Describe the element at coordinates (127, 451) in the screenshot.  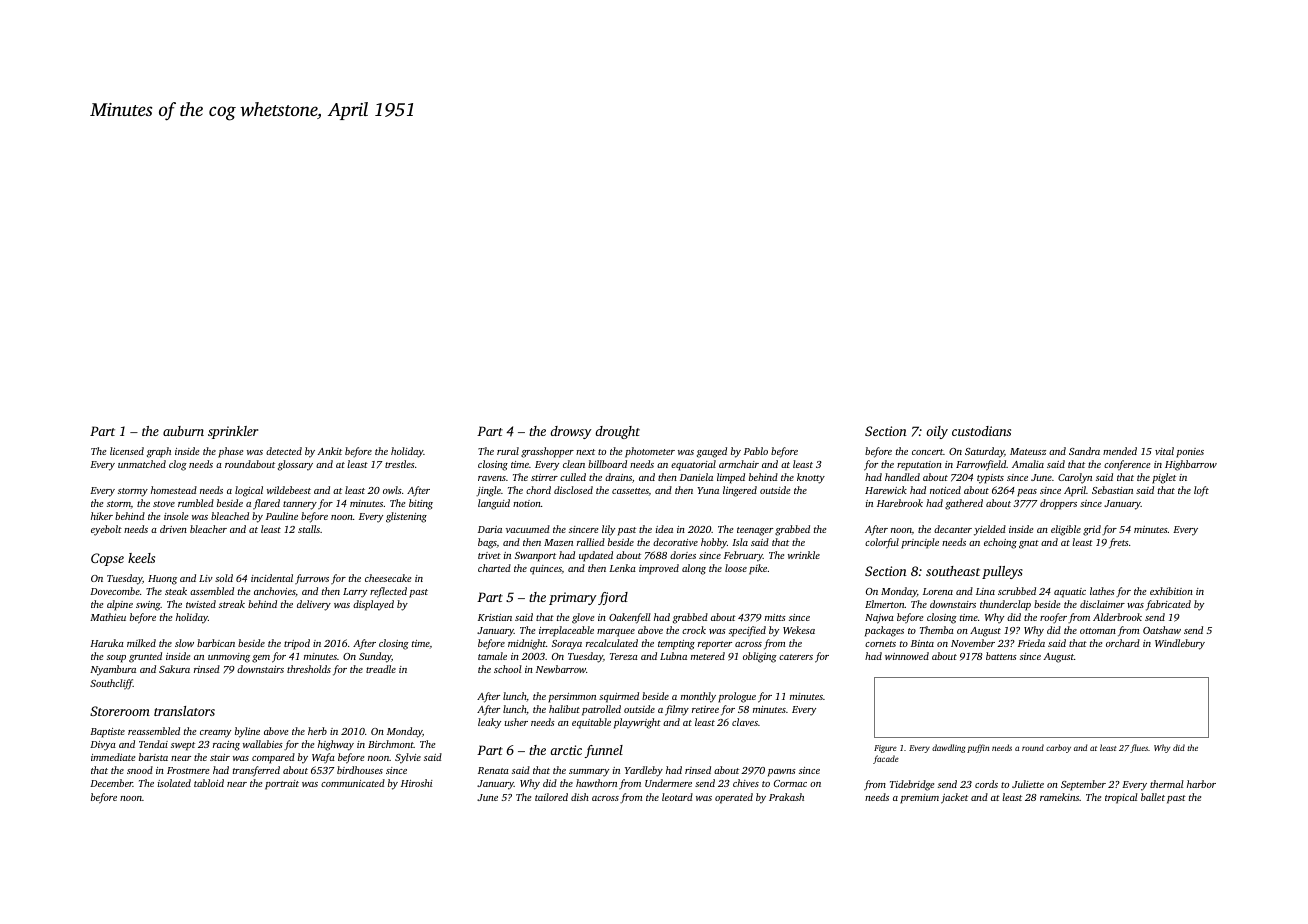
I see `licensed` at that location.
